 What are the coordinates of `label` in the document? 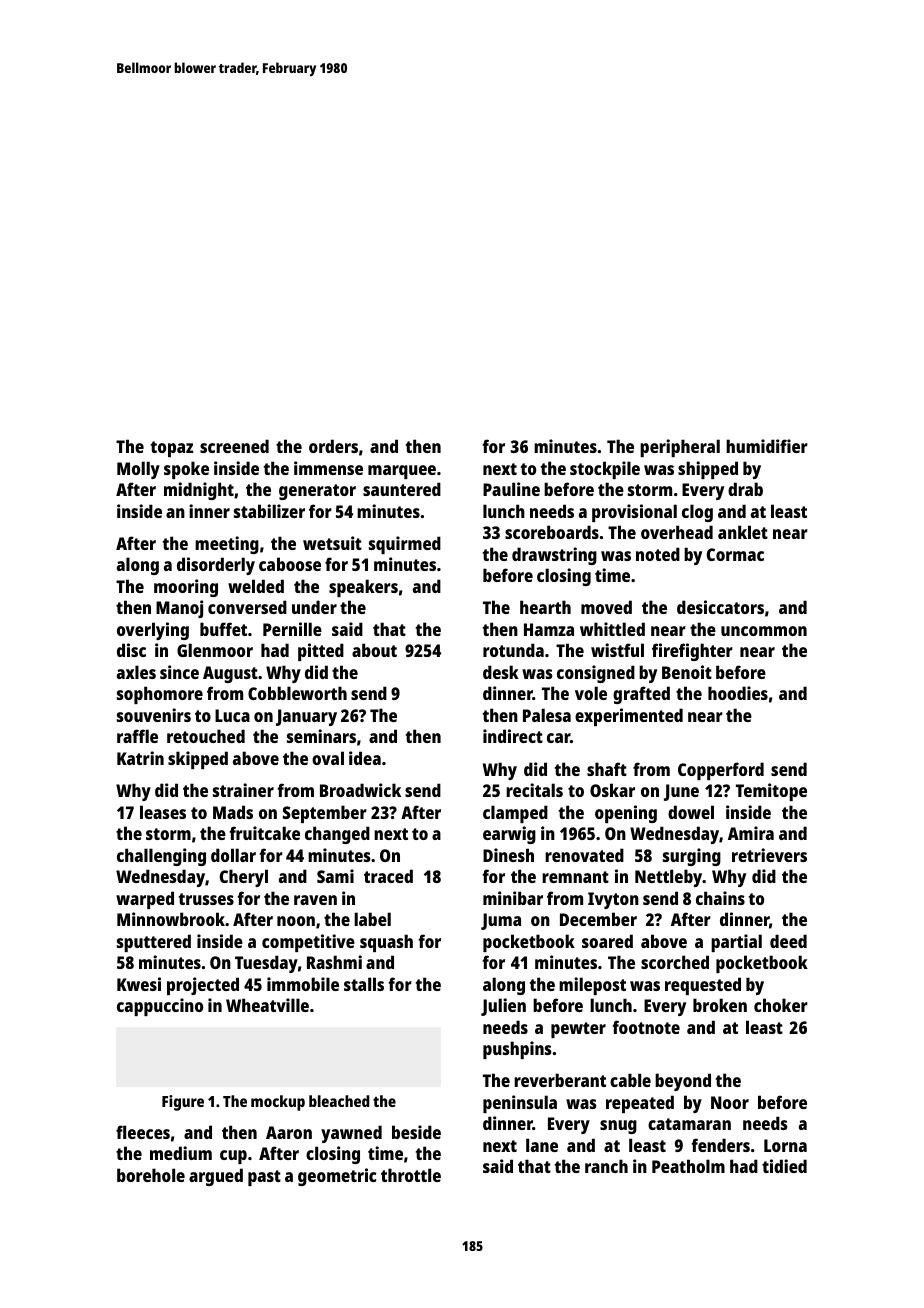 It's located at (372, 919).
